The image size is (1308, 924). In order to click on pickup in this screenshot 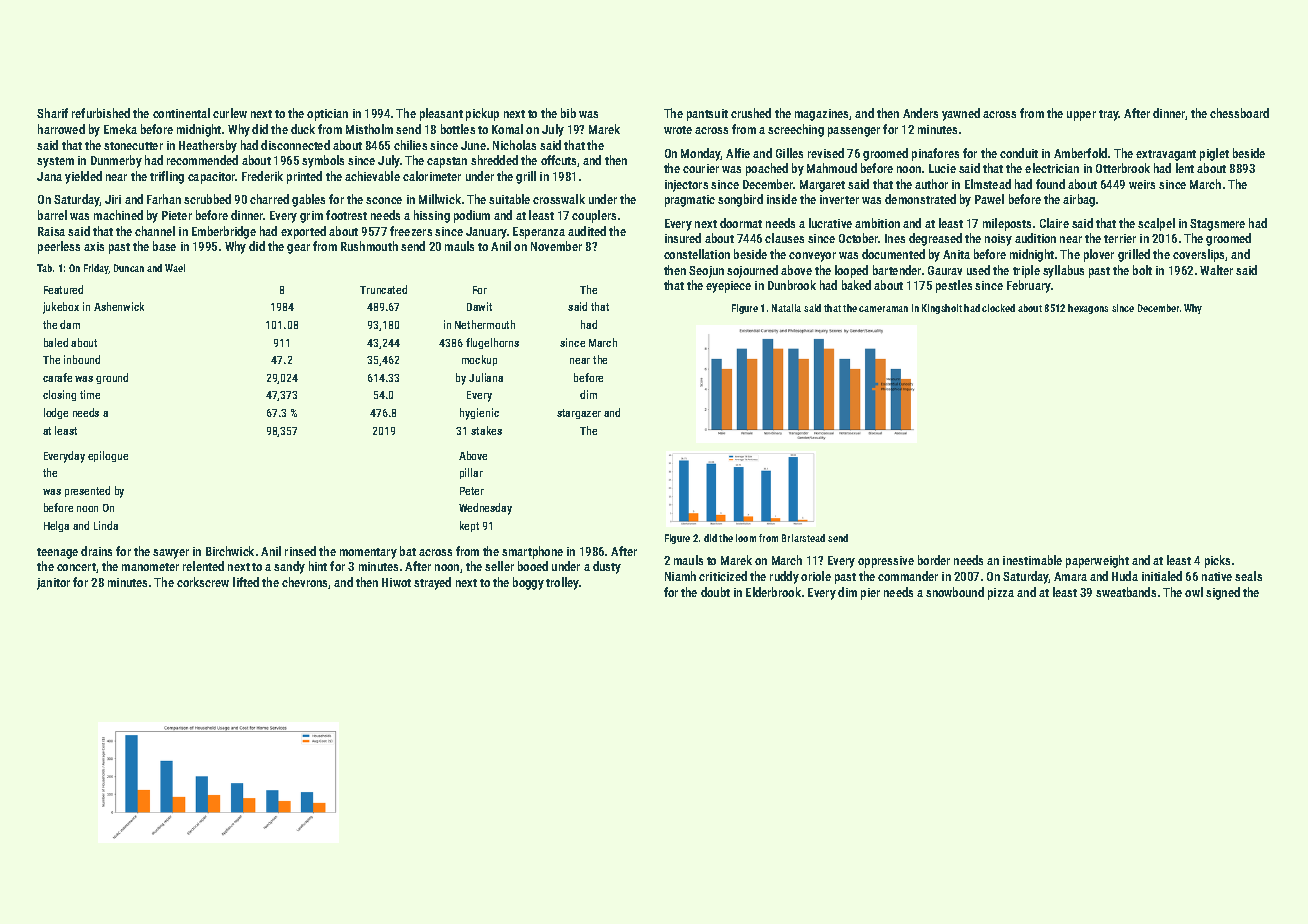, I will do `click(482, 114)`.
